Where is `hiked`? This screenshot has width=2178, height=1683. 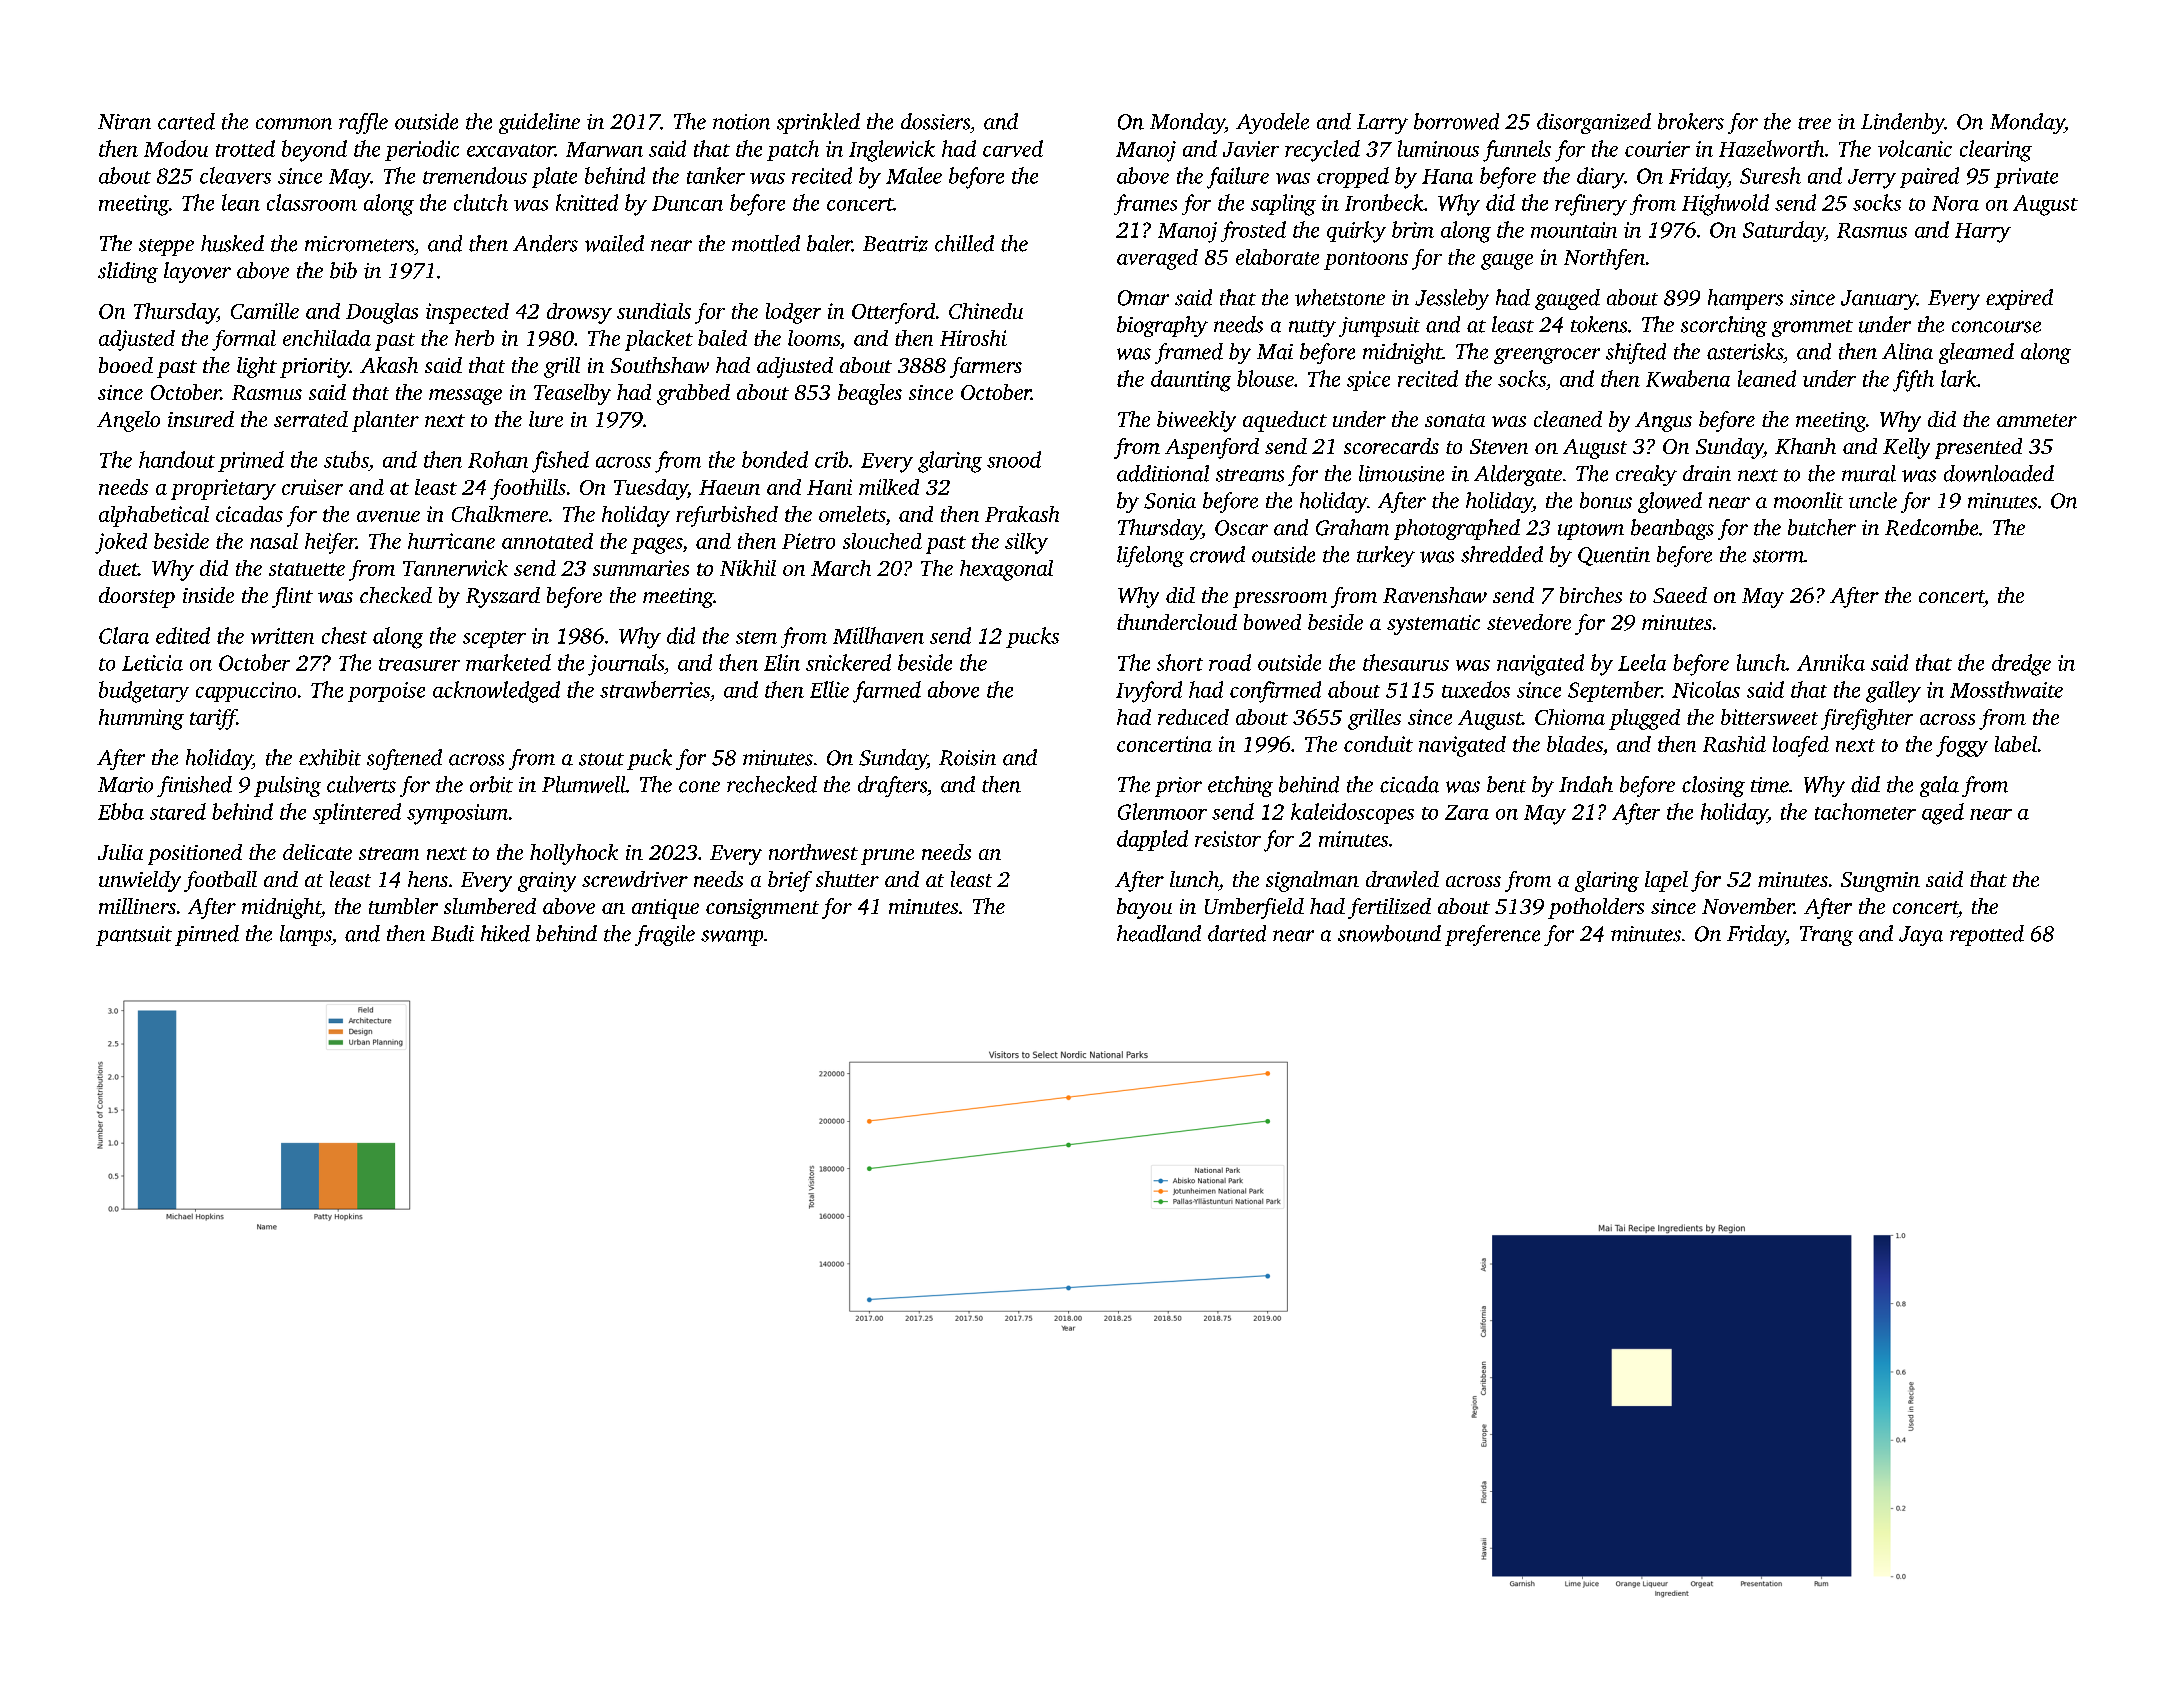 hiked is located at coordinates (505, 933).
